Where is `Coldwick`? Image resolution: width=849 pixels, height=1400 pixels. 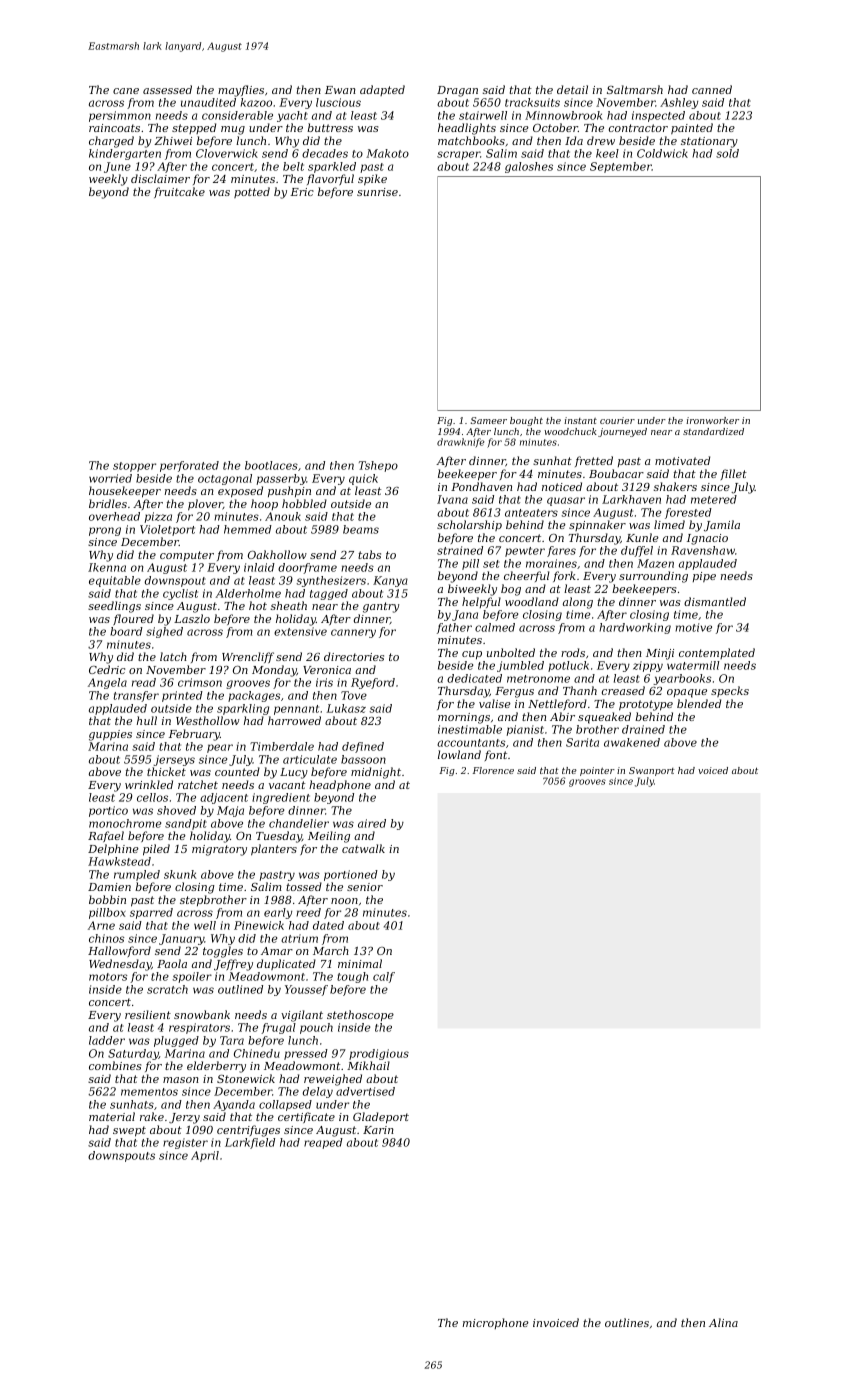
Coldwick is located at coordinates (662, 153).
